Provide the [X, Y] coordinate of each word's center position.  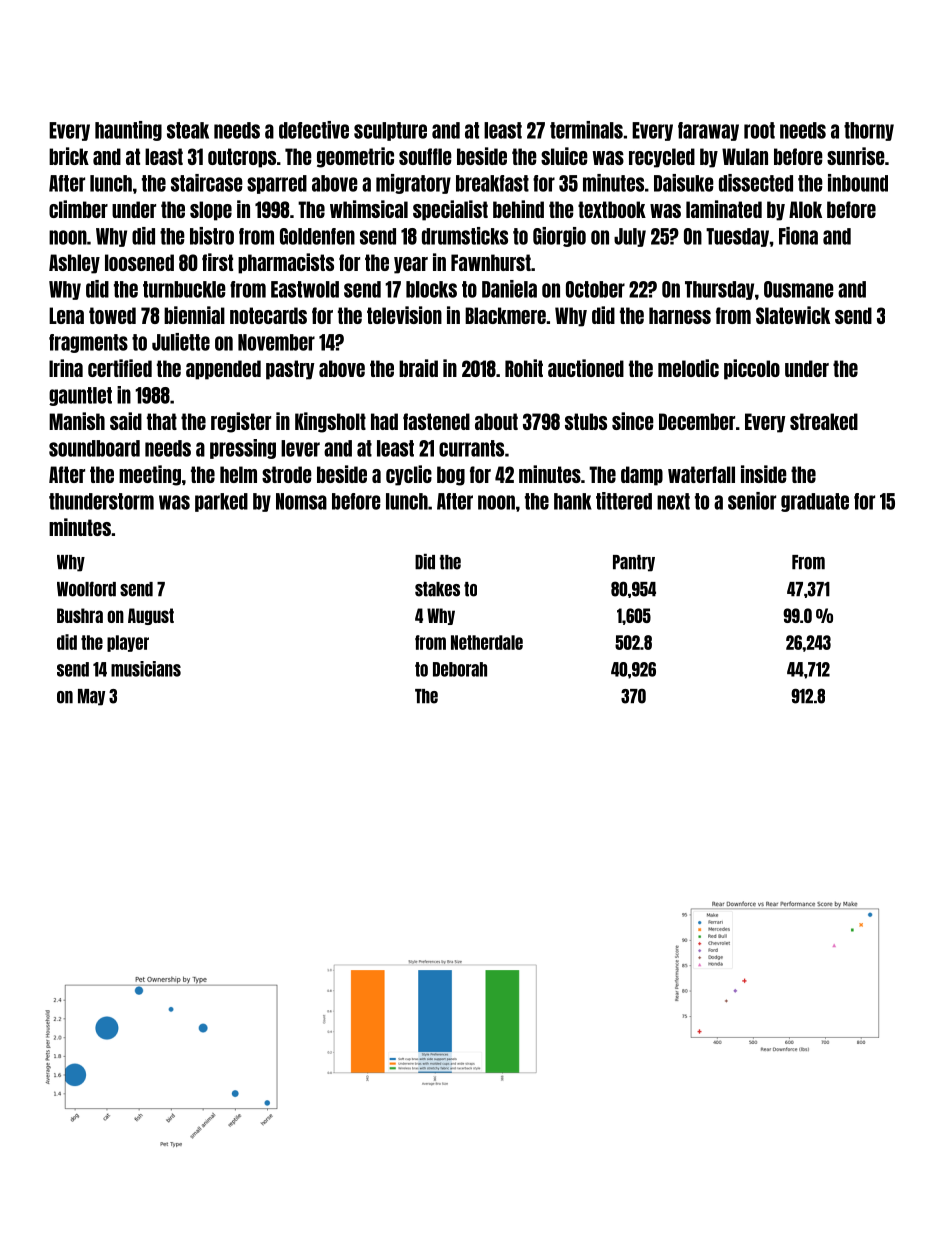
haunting [128, 131]
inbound [858, 183]
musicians [146, 669]
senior [752, 501]
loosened [139, 262]
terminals [586, 130]
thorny [869, 131]
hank [573, 501]
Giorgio [559, 237]
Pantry [634, 563]
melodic [688, 368]
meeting [150, 475]
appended [223, 370]
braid [418, 368]
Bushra [80, 615]
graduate [815, 502]
